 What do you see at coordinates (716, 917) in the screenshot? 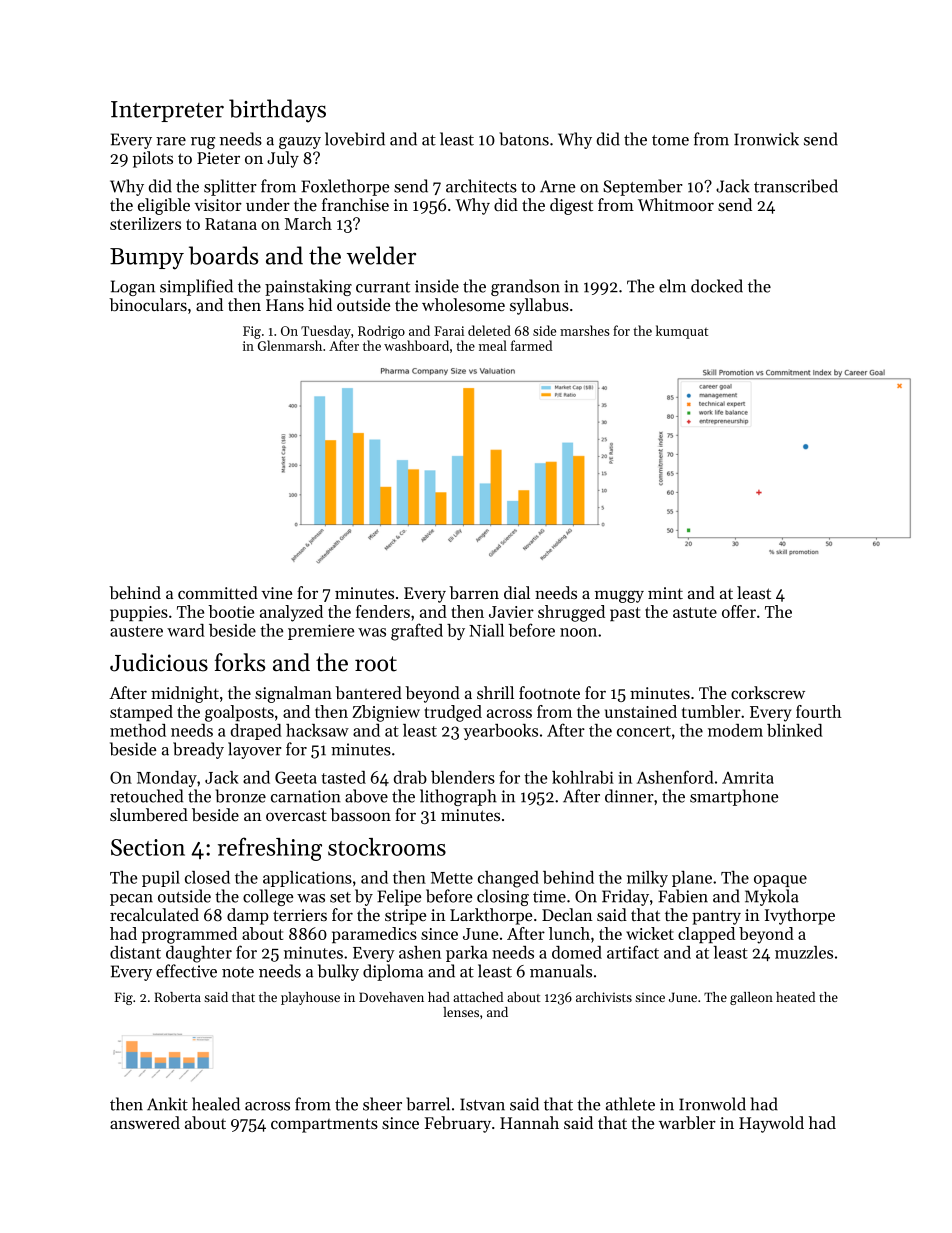
I see `pantry` at bounding box center [716, 917].
